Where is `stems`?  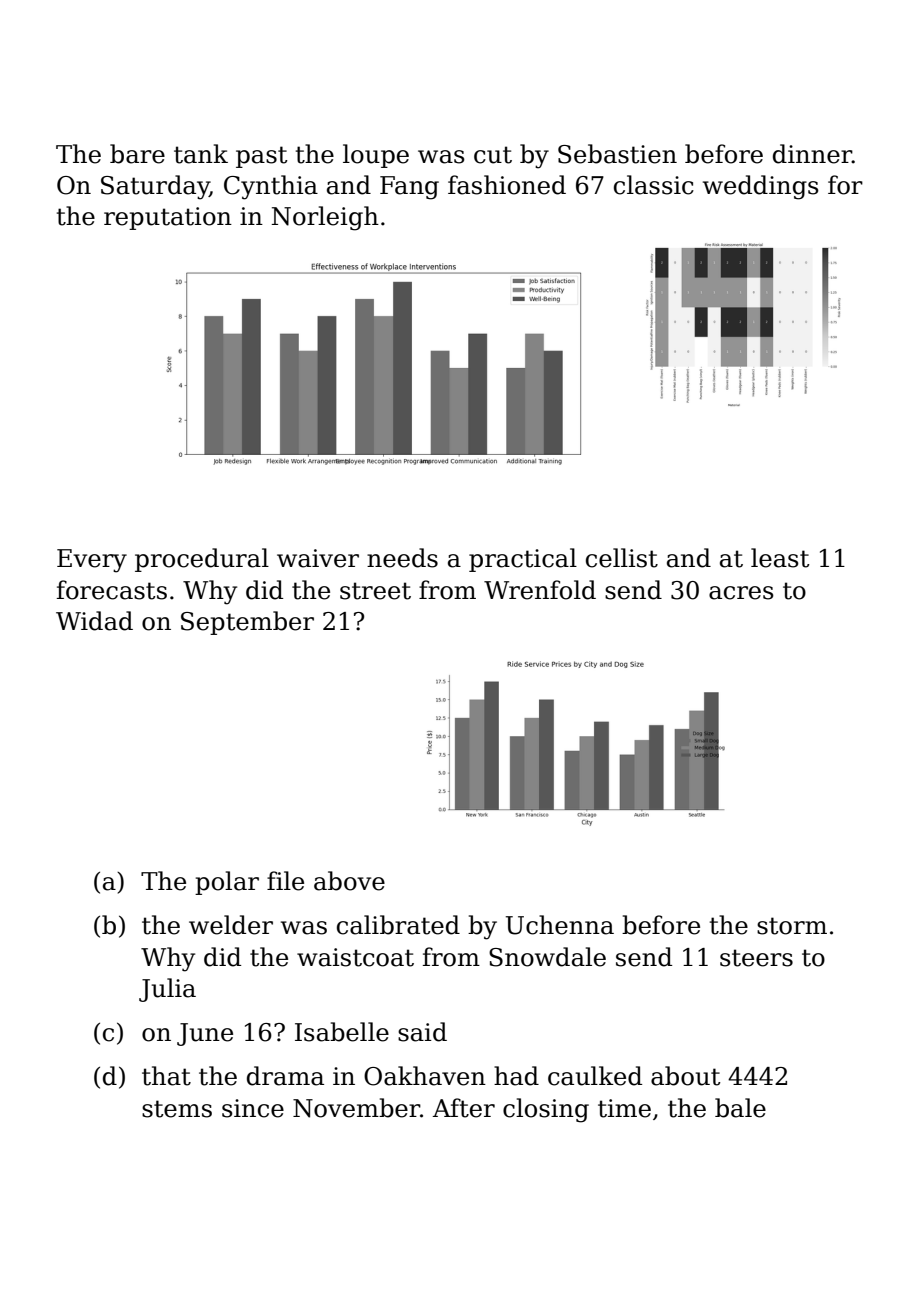 stems is located at coordinates (177, 1109).
